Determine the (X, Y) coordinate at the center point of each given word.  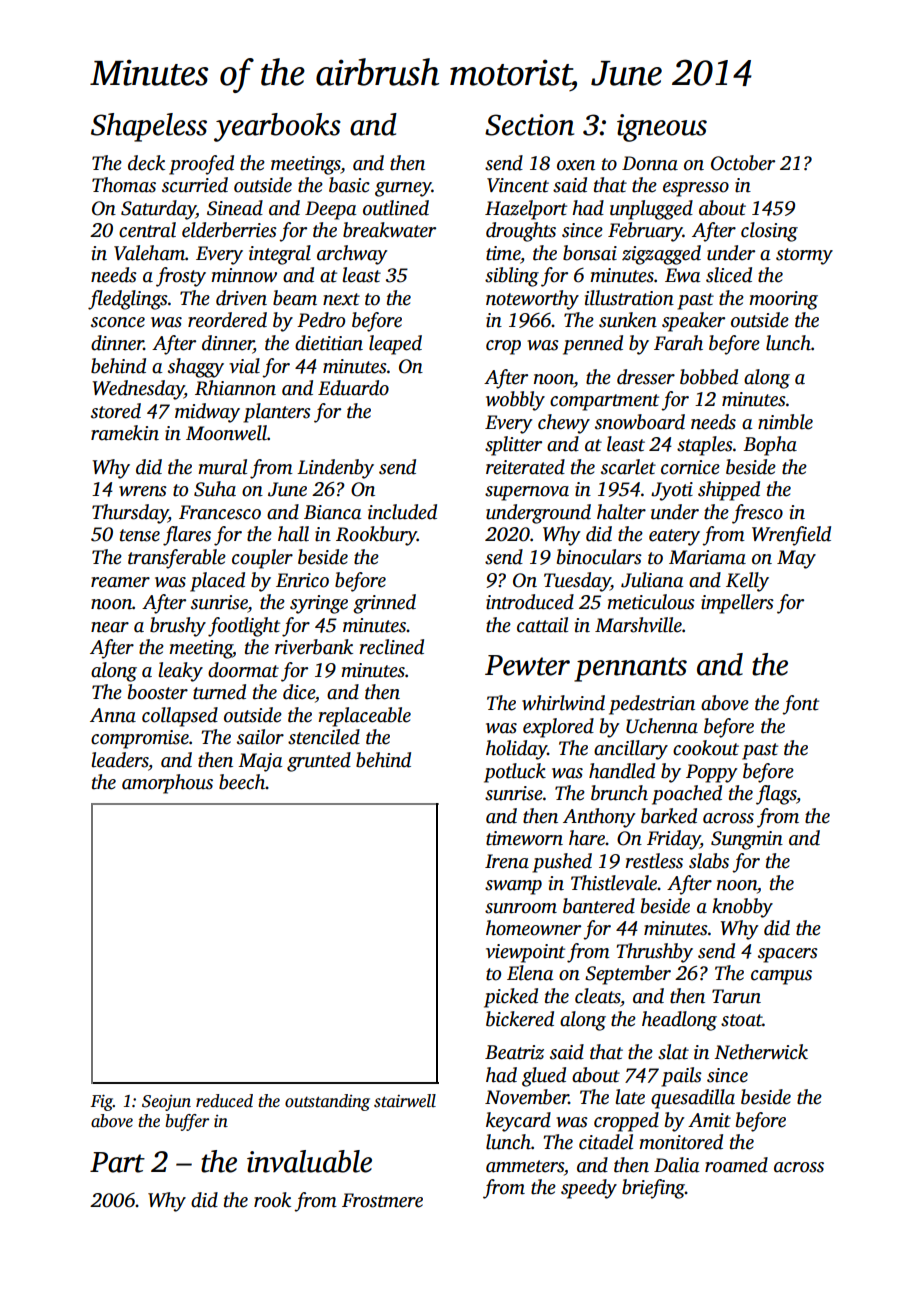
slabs (709, 861)
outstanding (327, 1102)
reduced (224, 1101)
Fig (102, 1102)
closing (769, 232)
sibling (512, 277)
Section (529, 125)
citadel (606, 1142)
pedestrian (652, 705)
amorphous (167, 784)
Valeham (149, 253)
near (110, 627)
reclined (391, 647)
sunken (628, 320)
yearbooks (277, 127)
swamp (513, 887)
